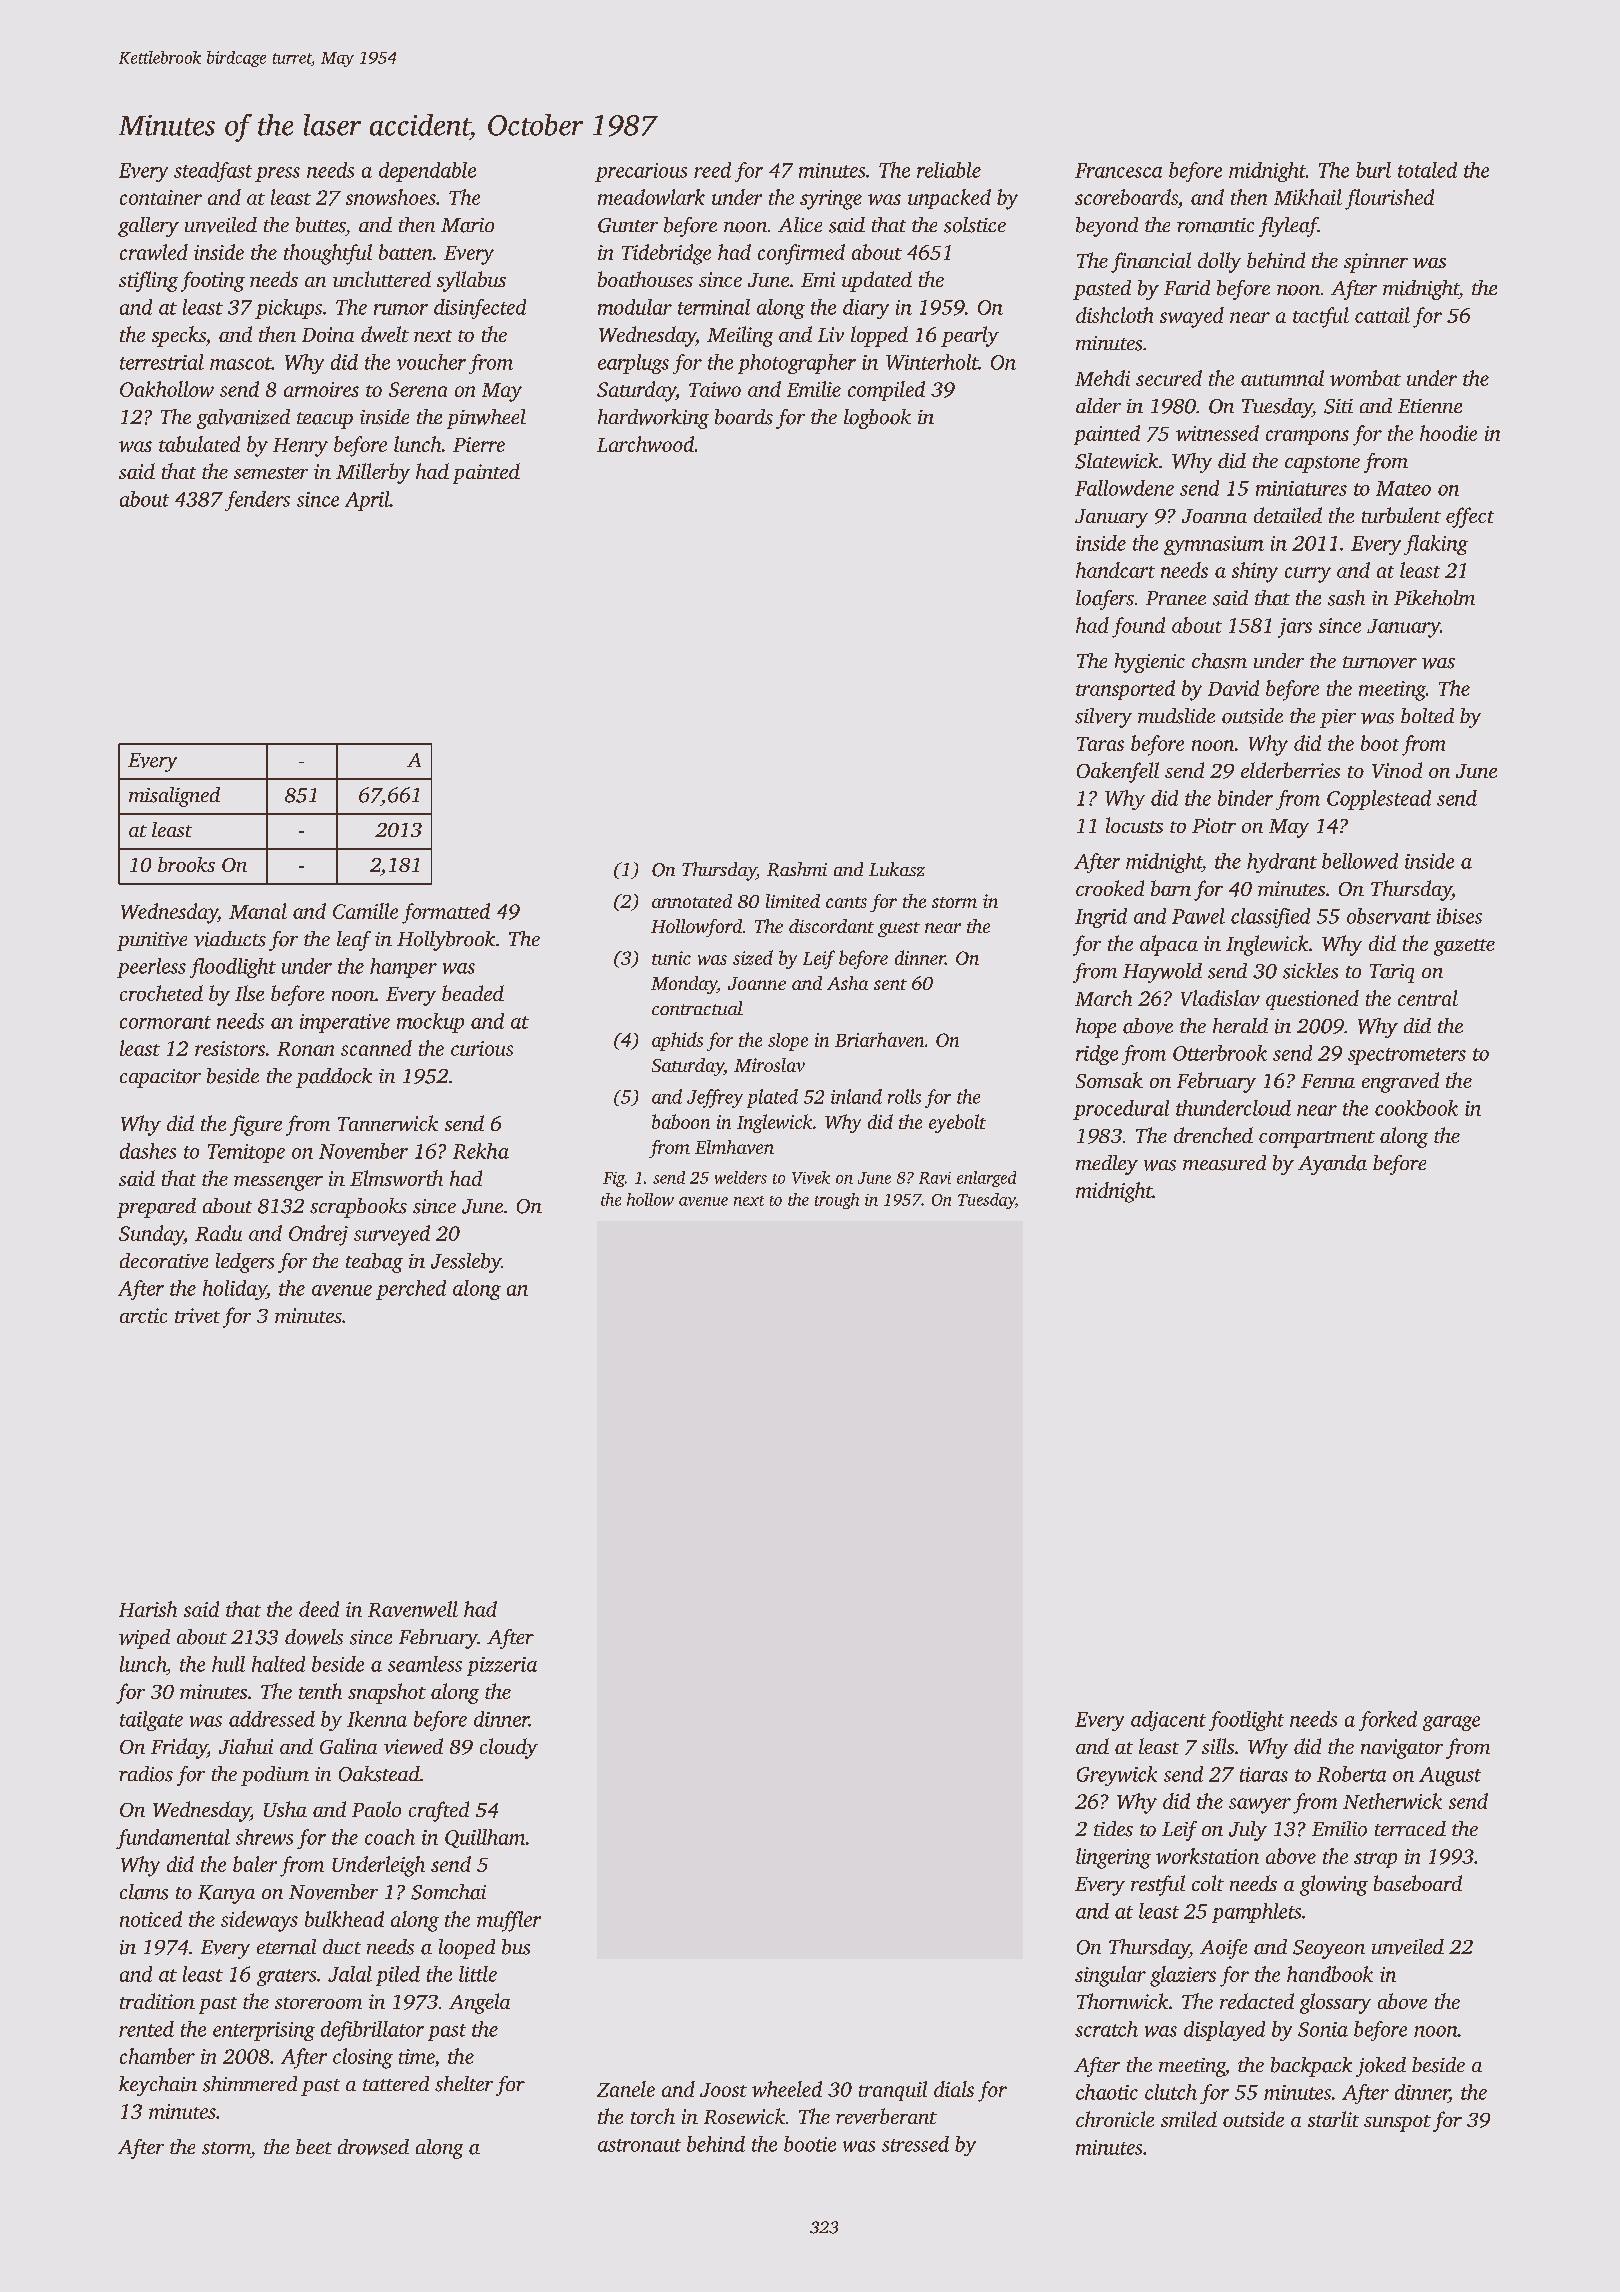 This screenshot has width=1620, height=2292. What do you see at coordinates (847, 983) in the screenshot?
I see `Asha` at bounding box center [847, 983].
